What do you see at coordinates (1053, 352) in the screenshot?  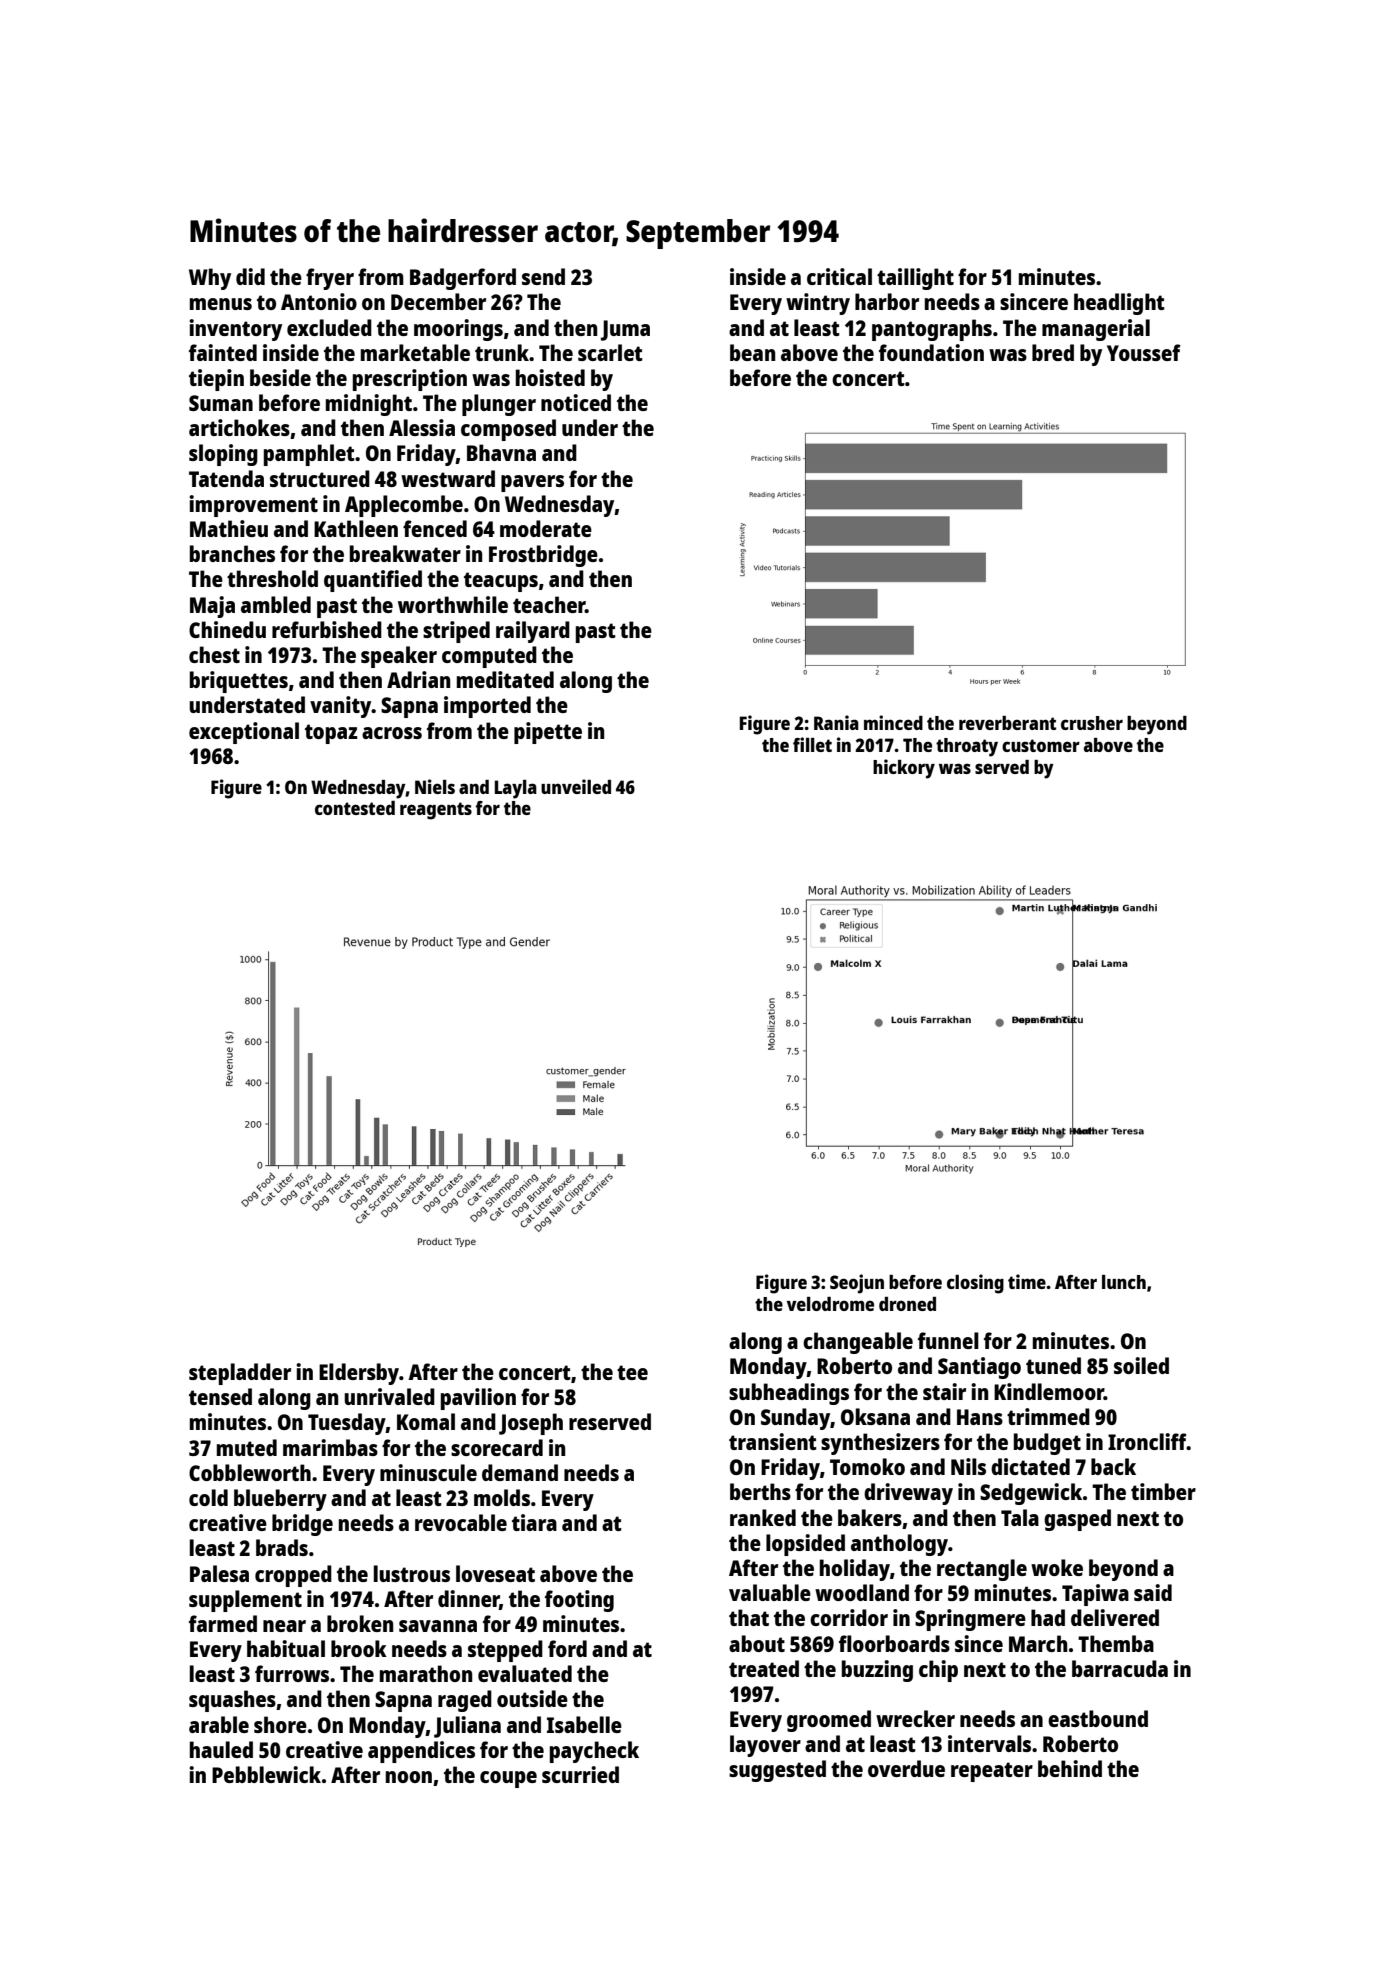 I see `bred` at bounding box center [1053, 352].
